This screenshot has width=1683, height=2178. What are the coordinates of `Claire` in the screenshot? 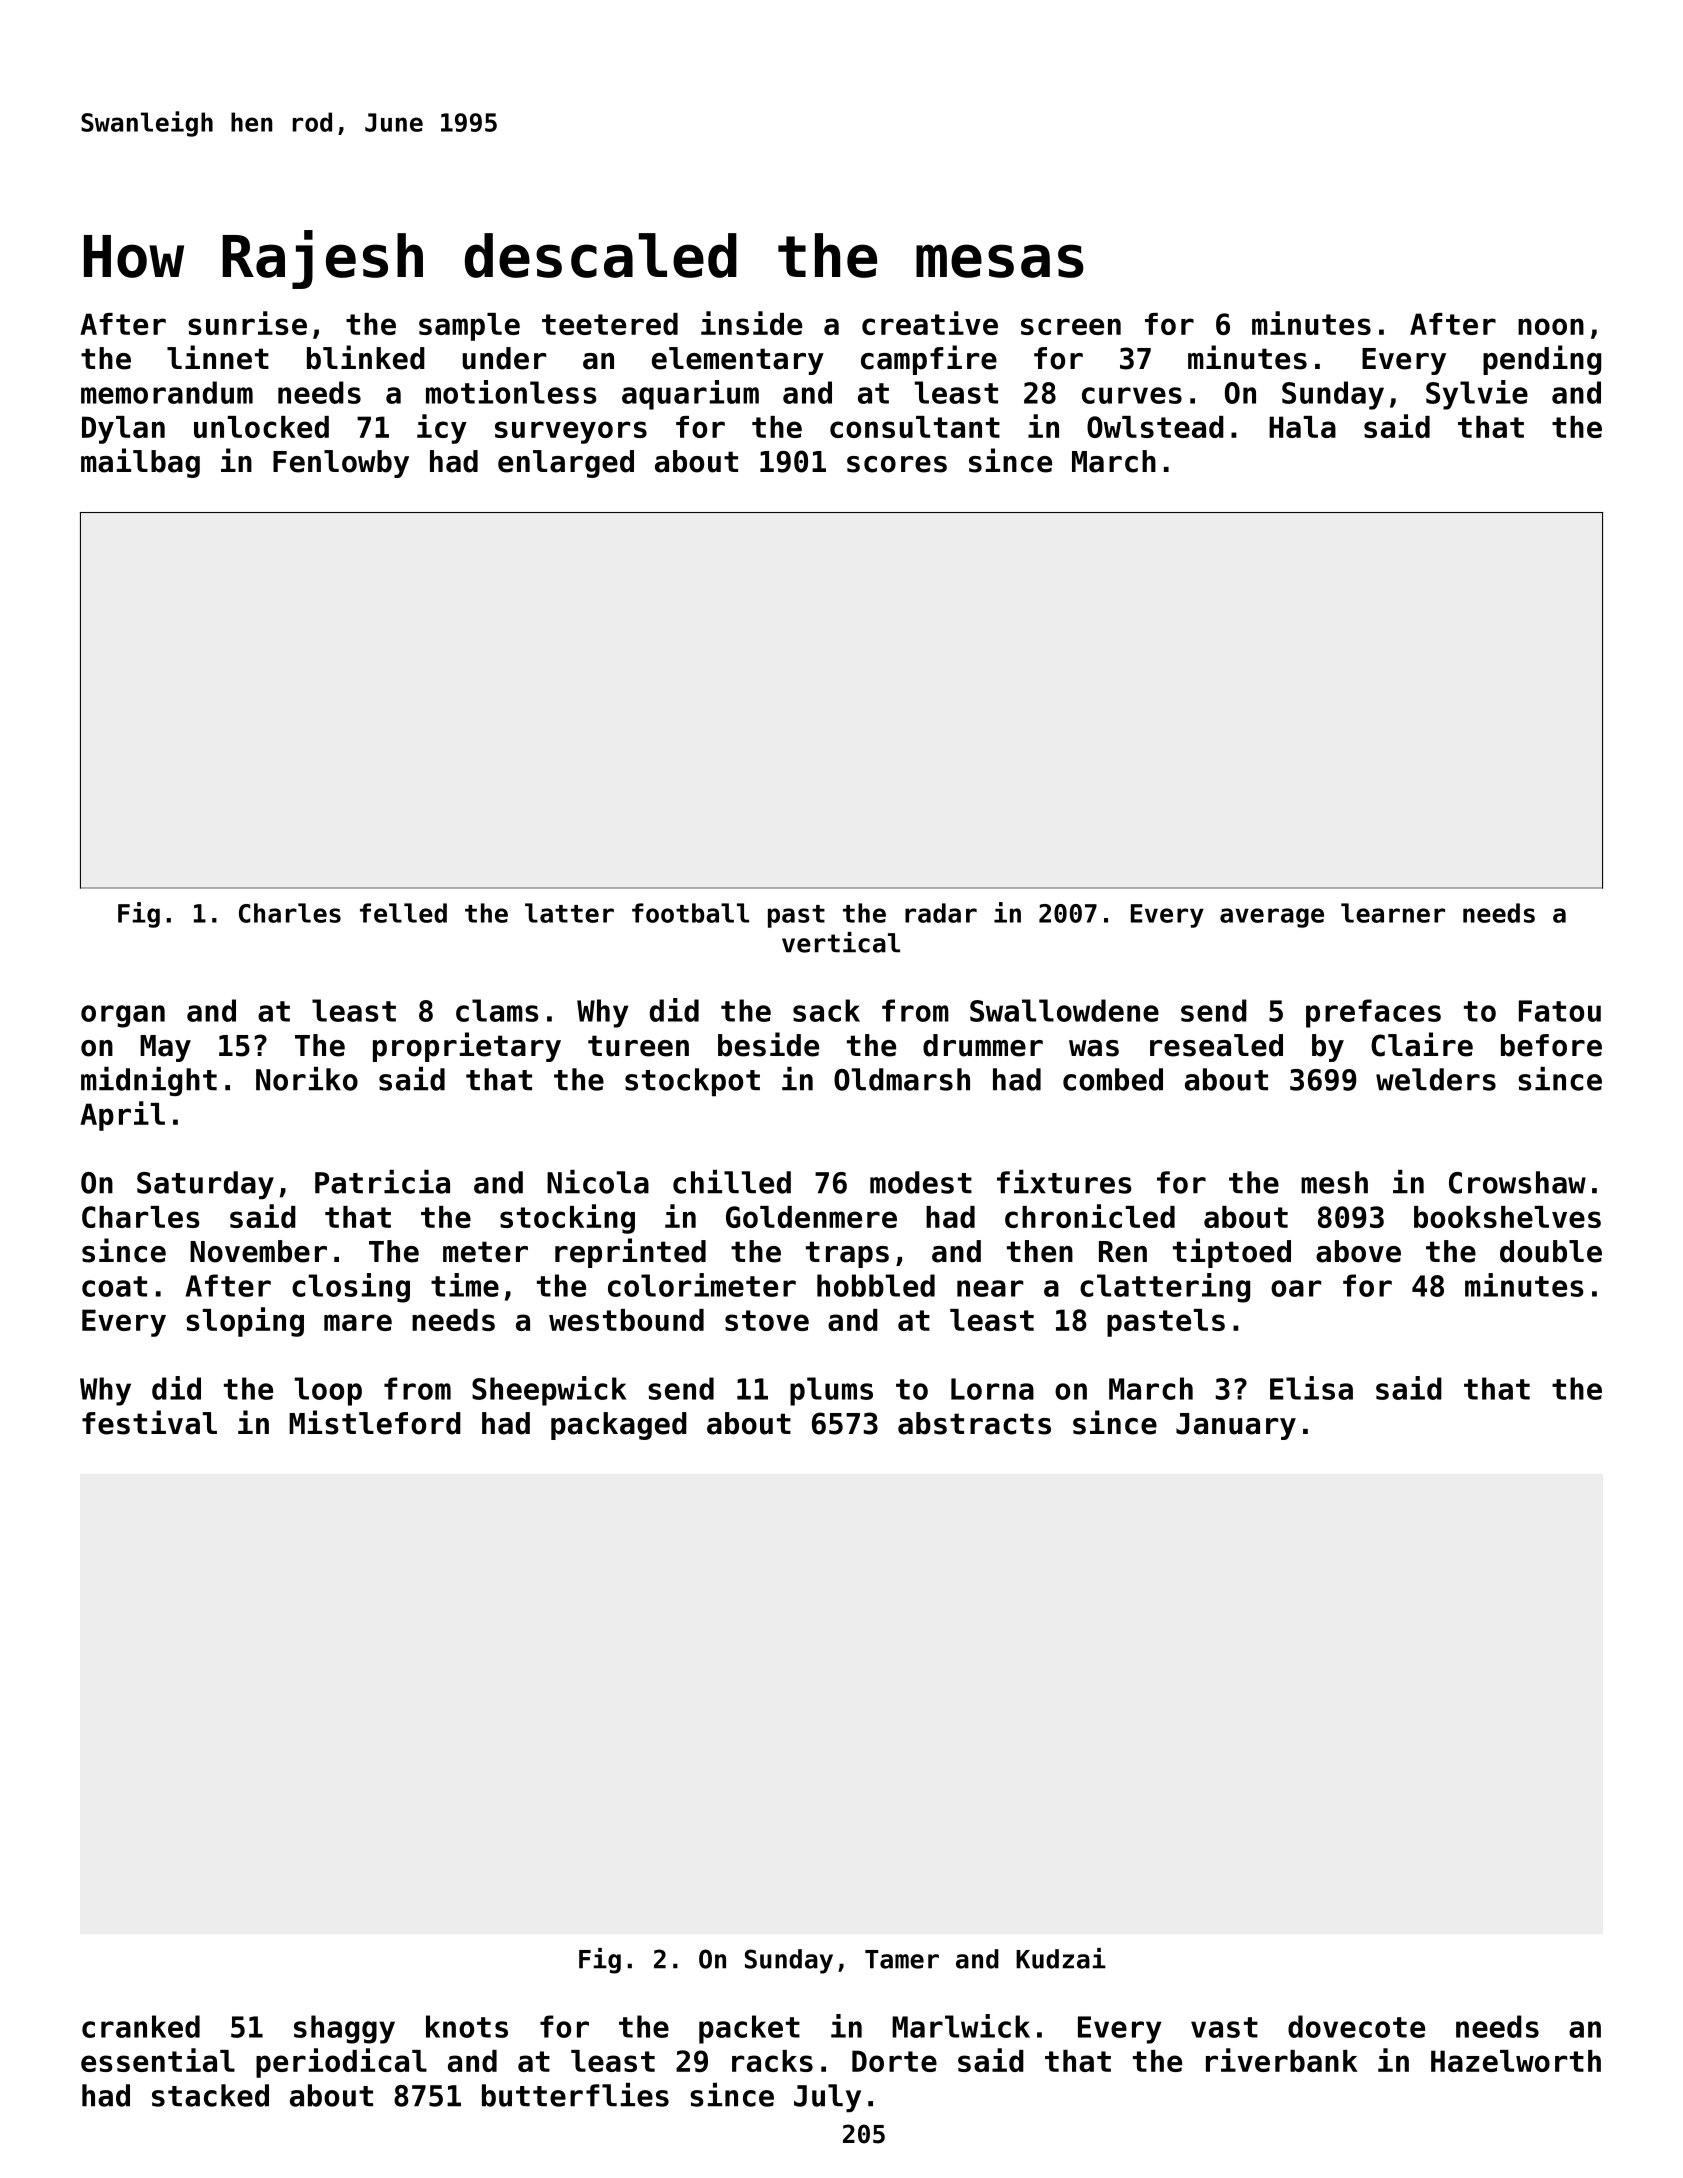 It's located at (1422, 1044).
